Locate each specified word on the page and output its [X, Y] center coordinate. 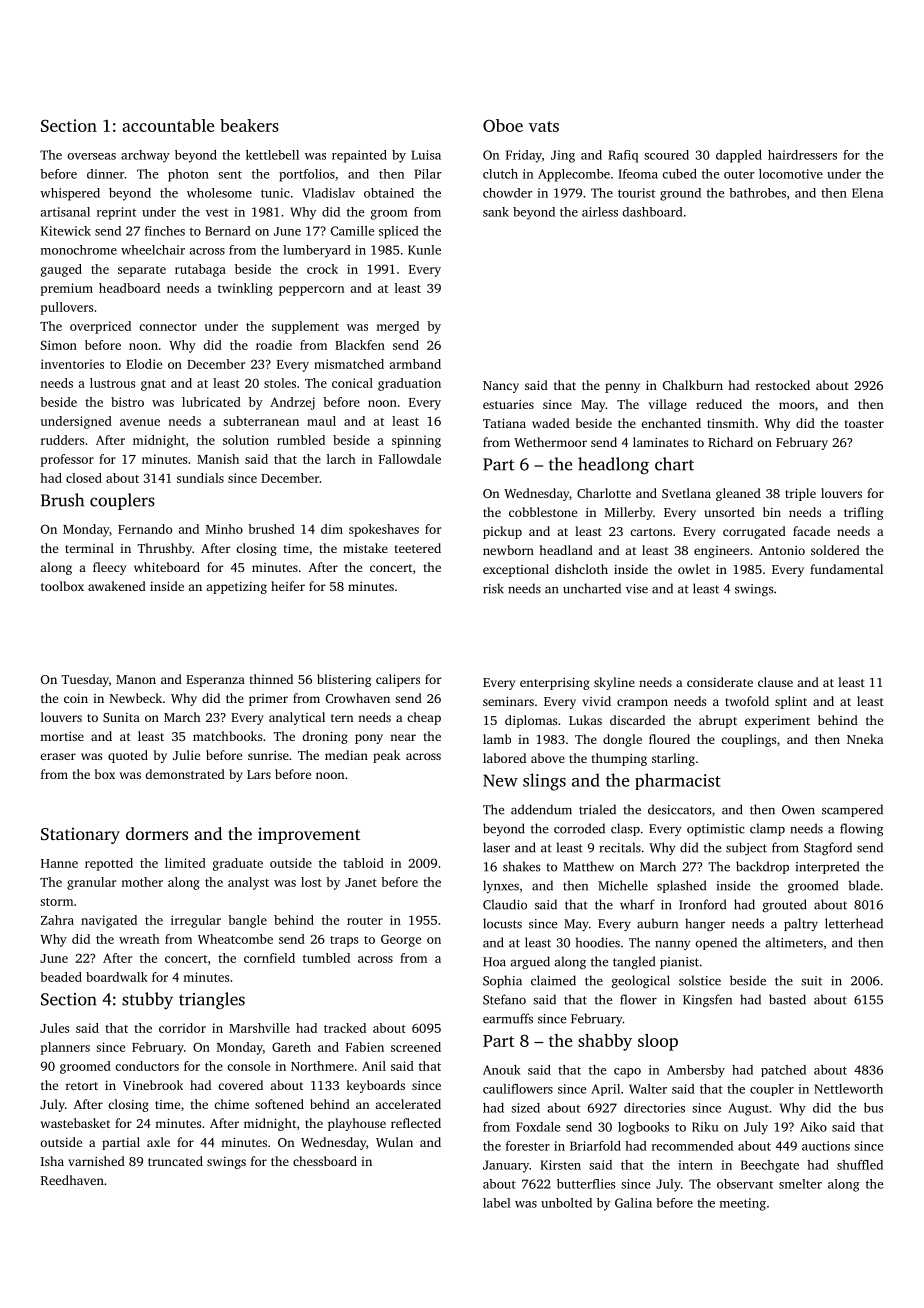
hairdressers [802, 155]
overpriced [100, 327]
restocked [783, 385]
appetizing [236, 588]
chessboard [325, 1161]
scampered [852, 810]
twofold [747, 701]
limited [185, 863]
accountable [168, 125]
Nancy [501, 387]
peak [386, 756]
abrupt [718, 721]
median [346, 755]
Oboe [503, 125]
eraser [58, 756]
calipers [398, 680]
